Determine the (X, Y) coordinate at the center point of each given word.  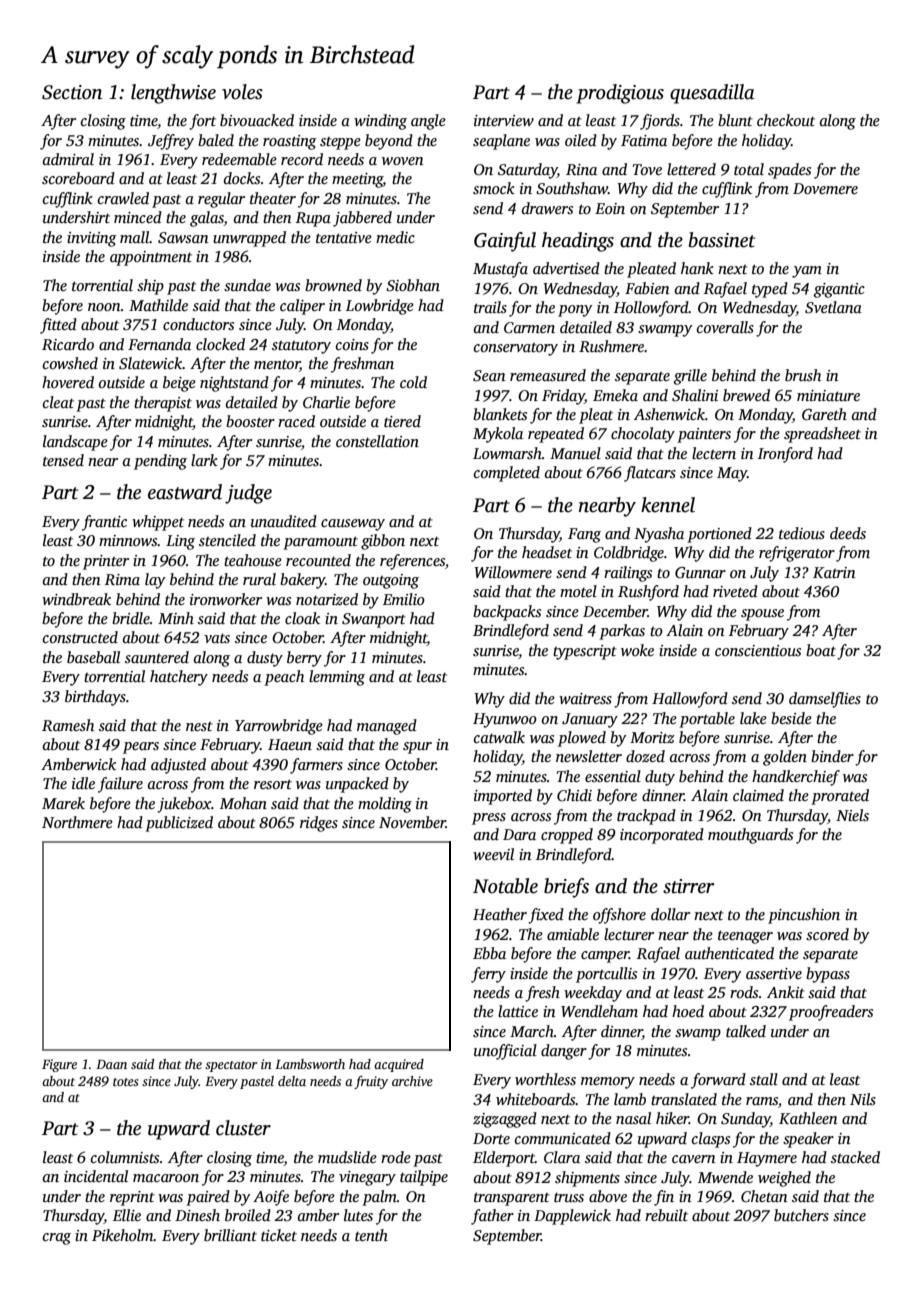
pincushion (804, 916)
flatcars (650, 474)
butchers (801, 1215)
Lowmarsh (507, 453)
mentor (277, 366)
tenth (371, 1235)
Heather (500, 914)
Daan (111, 1064)
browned (333, 285)
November (412, 822)
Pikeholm (122, 1235)
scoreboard (78, 178)
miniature (828, 395)
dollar (670, 914)
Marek (63, 803)
